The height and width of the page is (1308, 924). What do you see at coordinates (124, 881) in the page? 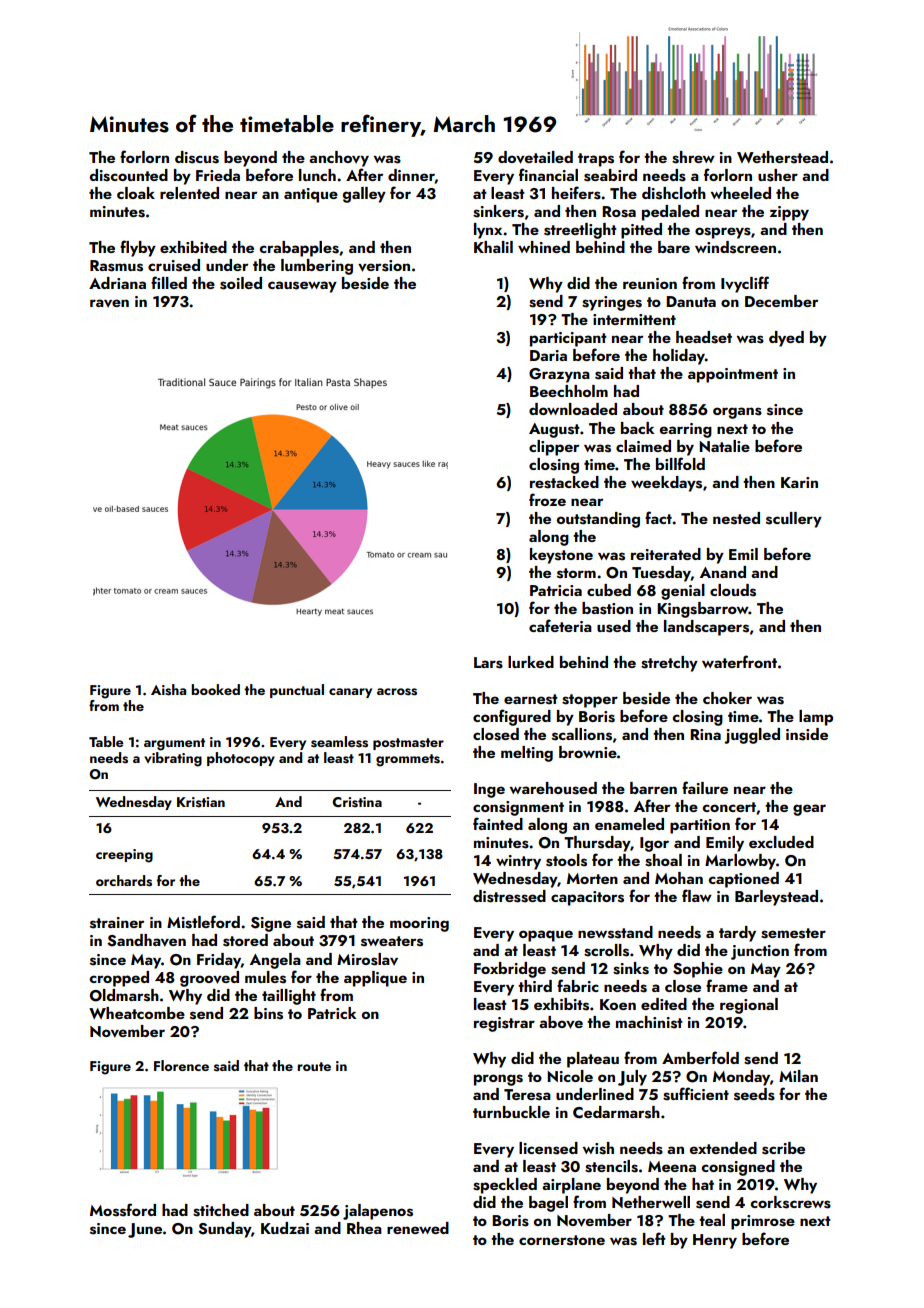
I see `orchards` at bounding box center [124, 881].
